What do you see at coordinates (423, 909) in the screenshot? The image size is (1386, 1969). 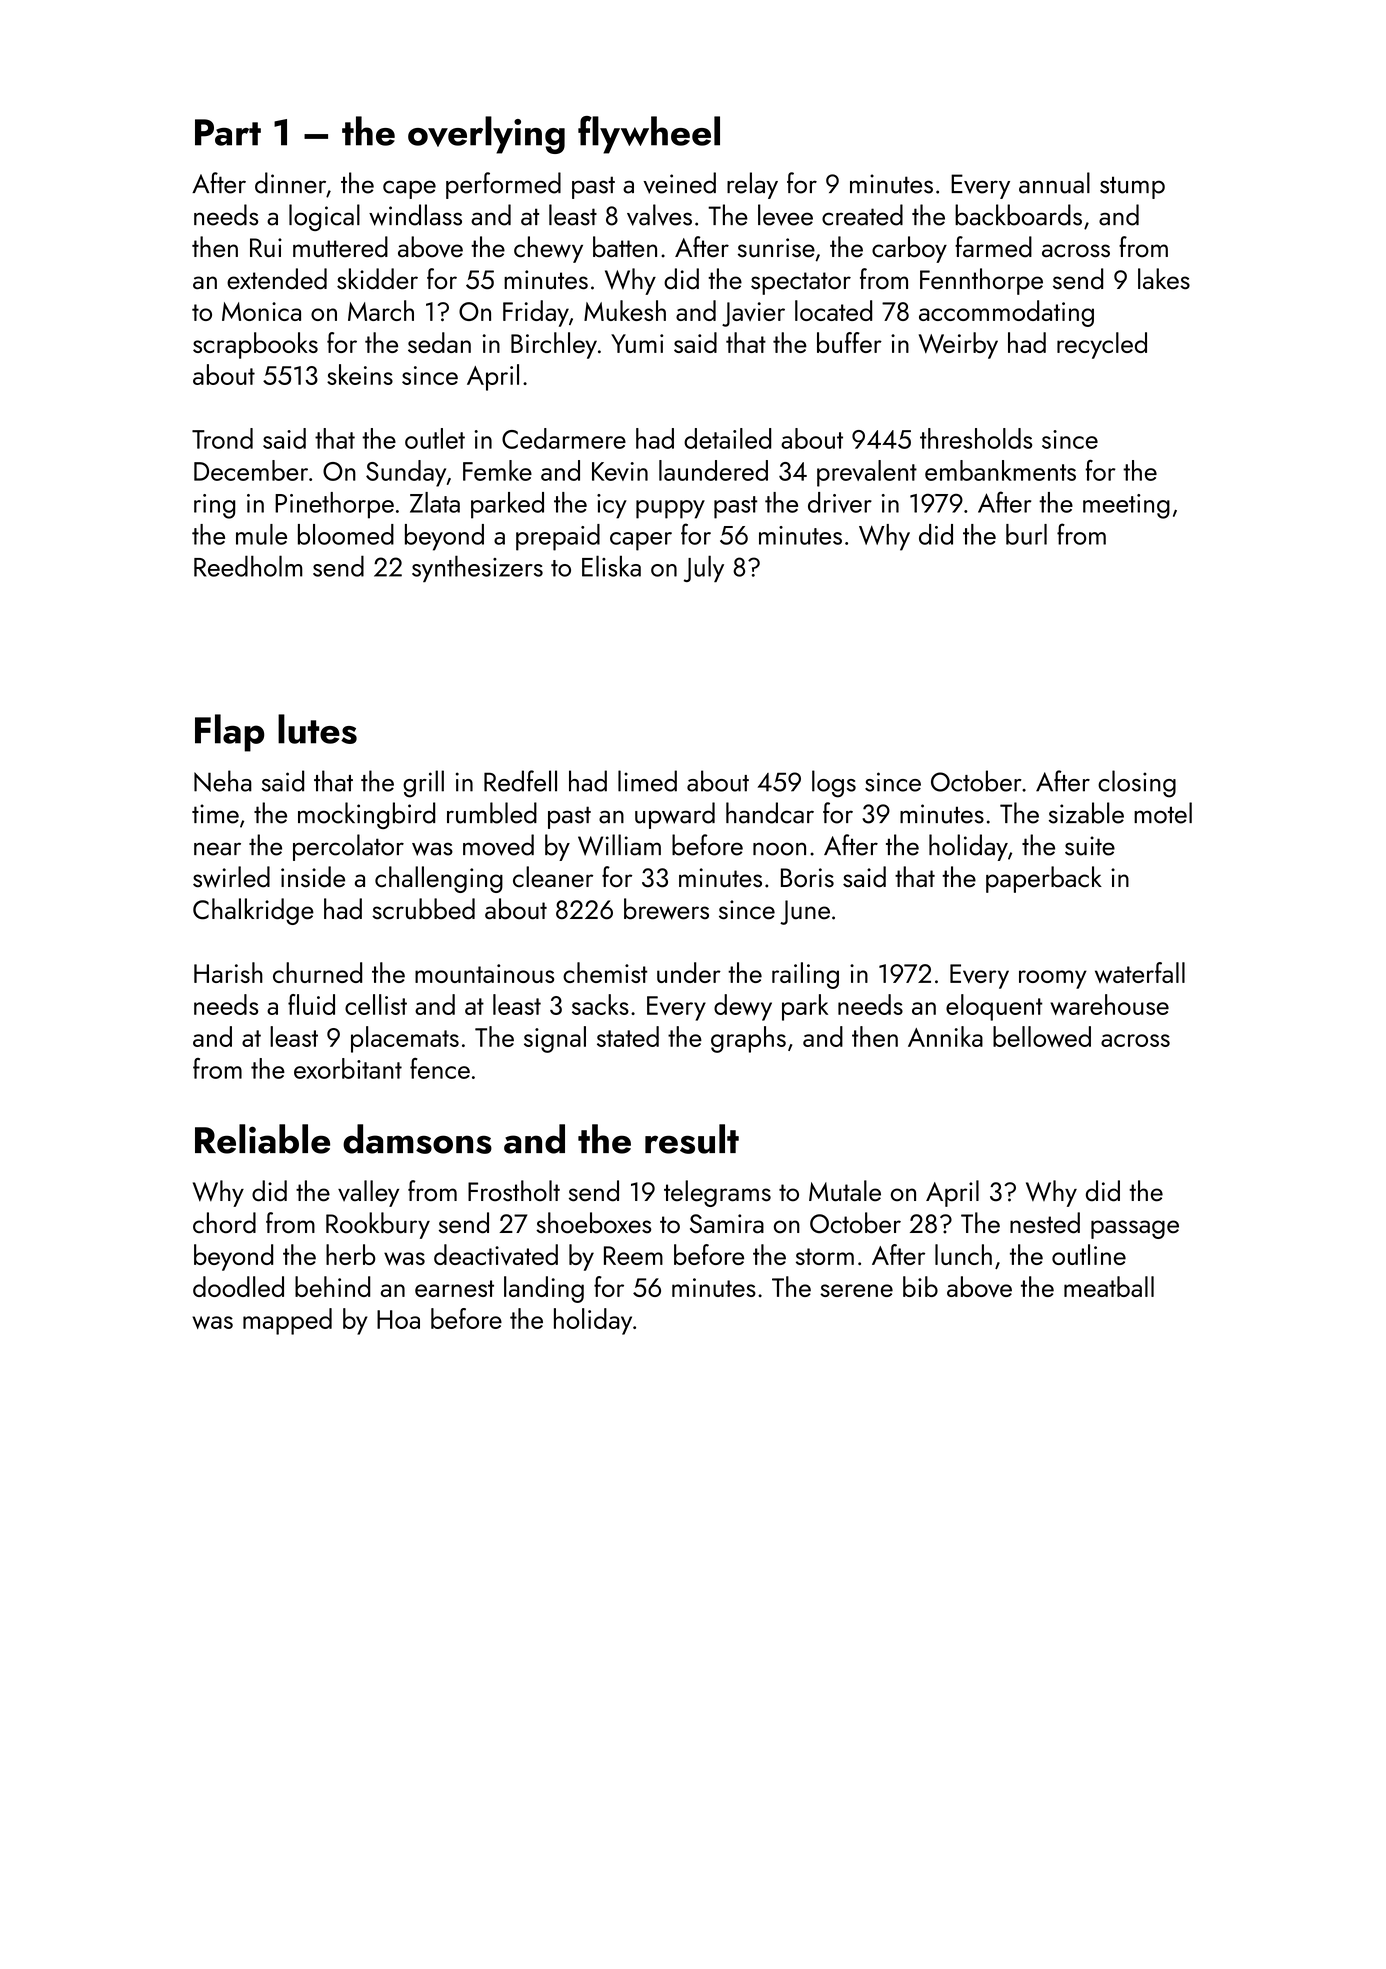 I see `scrubbed` at bounding box center [423, 909].
